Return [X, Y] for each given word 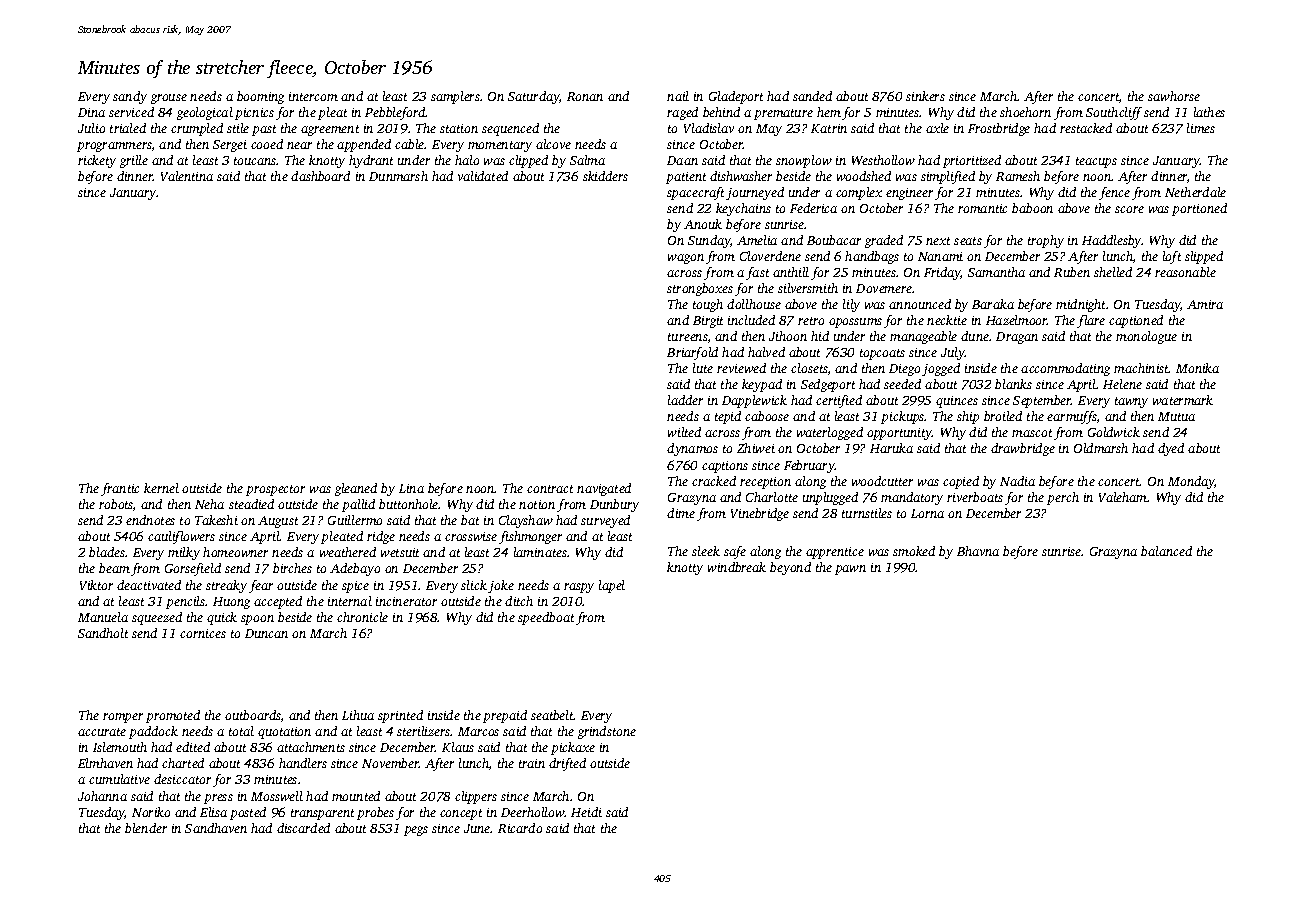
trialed [128, 128]
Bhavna [978, 551]
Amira [1205, 304]
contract [550, 489]
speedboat [546, 618]
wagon [686, 259]
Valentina [187, 176]
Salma [587, 160]
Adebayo [355, 569]
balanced [1166, 551]
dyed [1171, 449]
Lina [411, 488]
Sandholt [103, 633]
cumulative [119, 779]
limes [1201, 128]
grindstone [607, 732]
